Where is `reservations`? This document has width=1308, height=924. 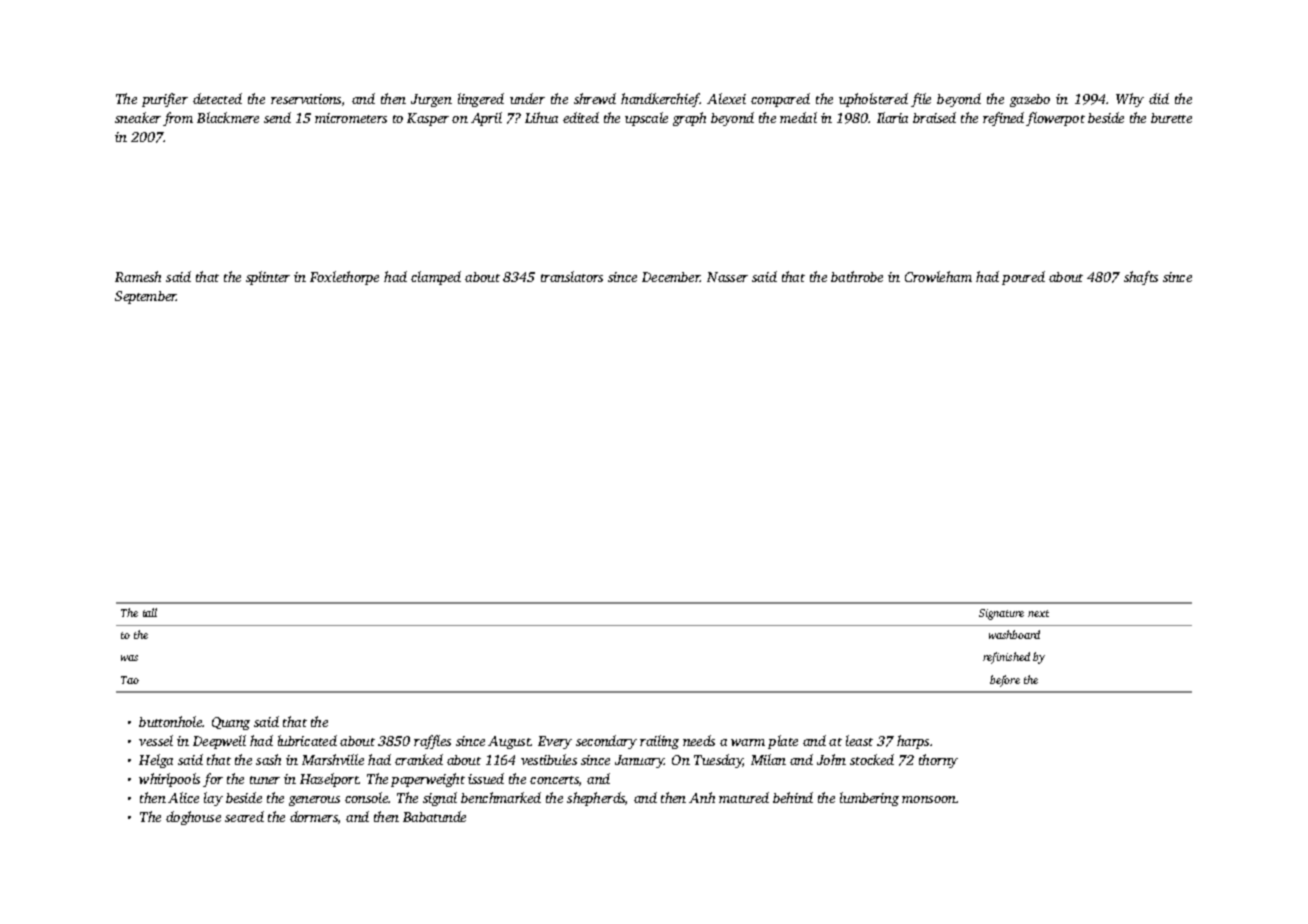 reservations is located at coordinates (306, 99).
